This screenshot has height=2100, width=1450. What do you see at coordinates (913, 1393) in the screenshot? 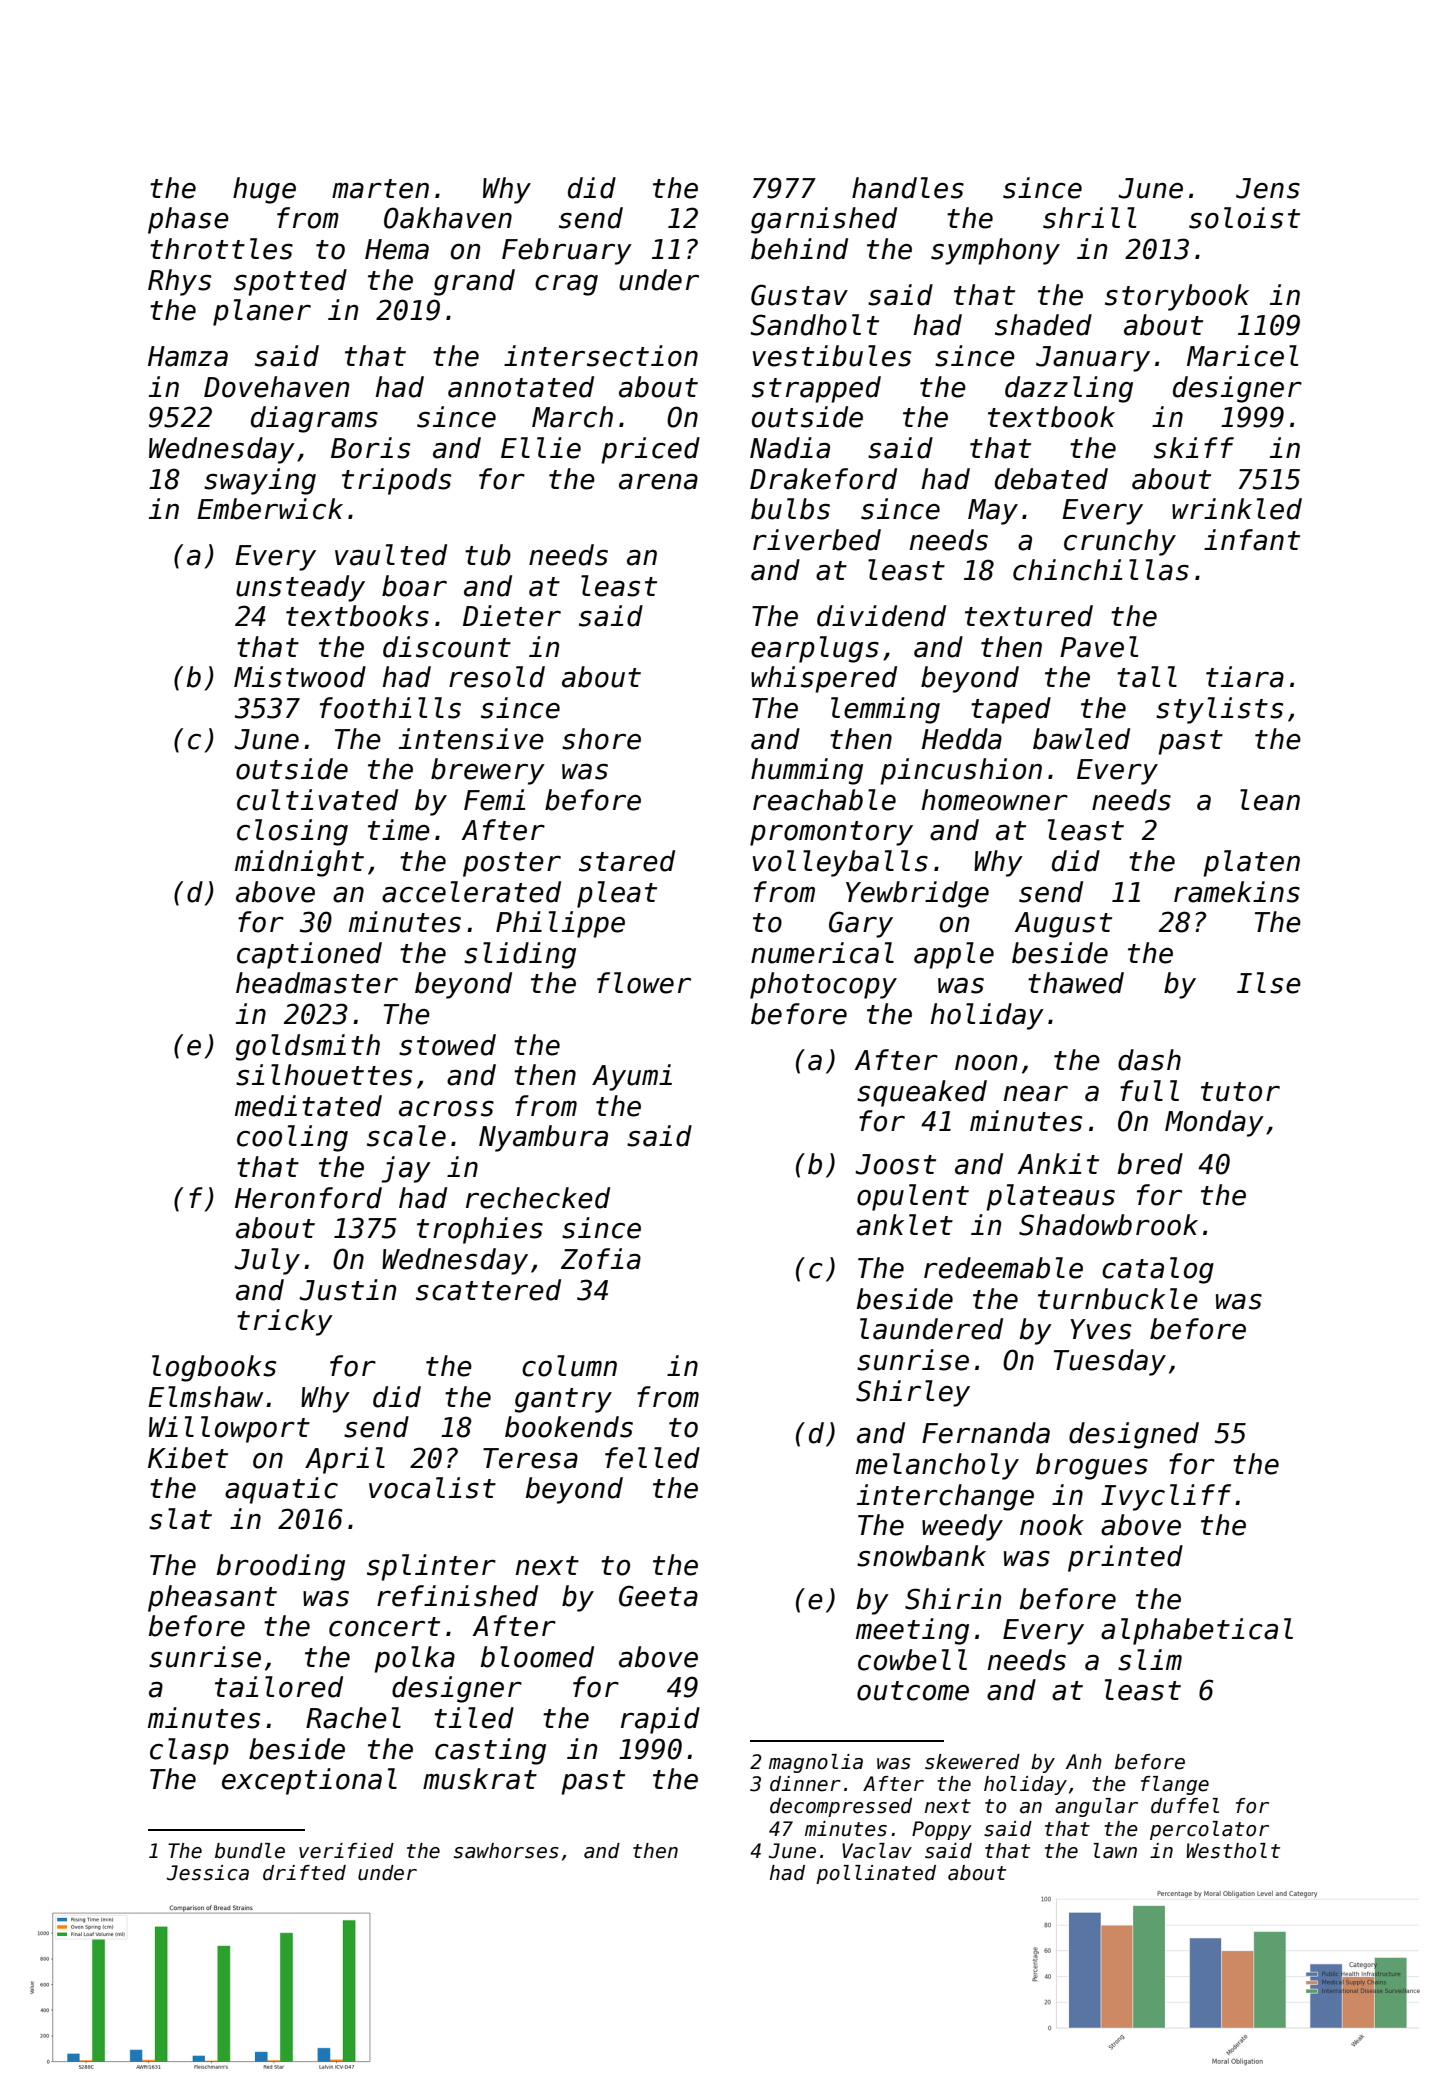
I see `Shirley` at bounding box center [913, 1393].
